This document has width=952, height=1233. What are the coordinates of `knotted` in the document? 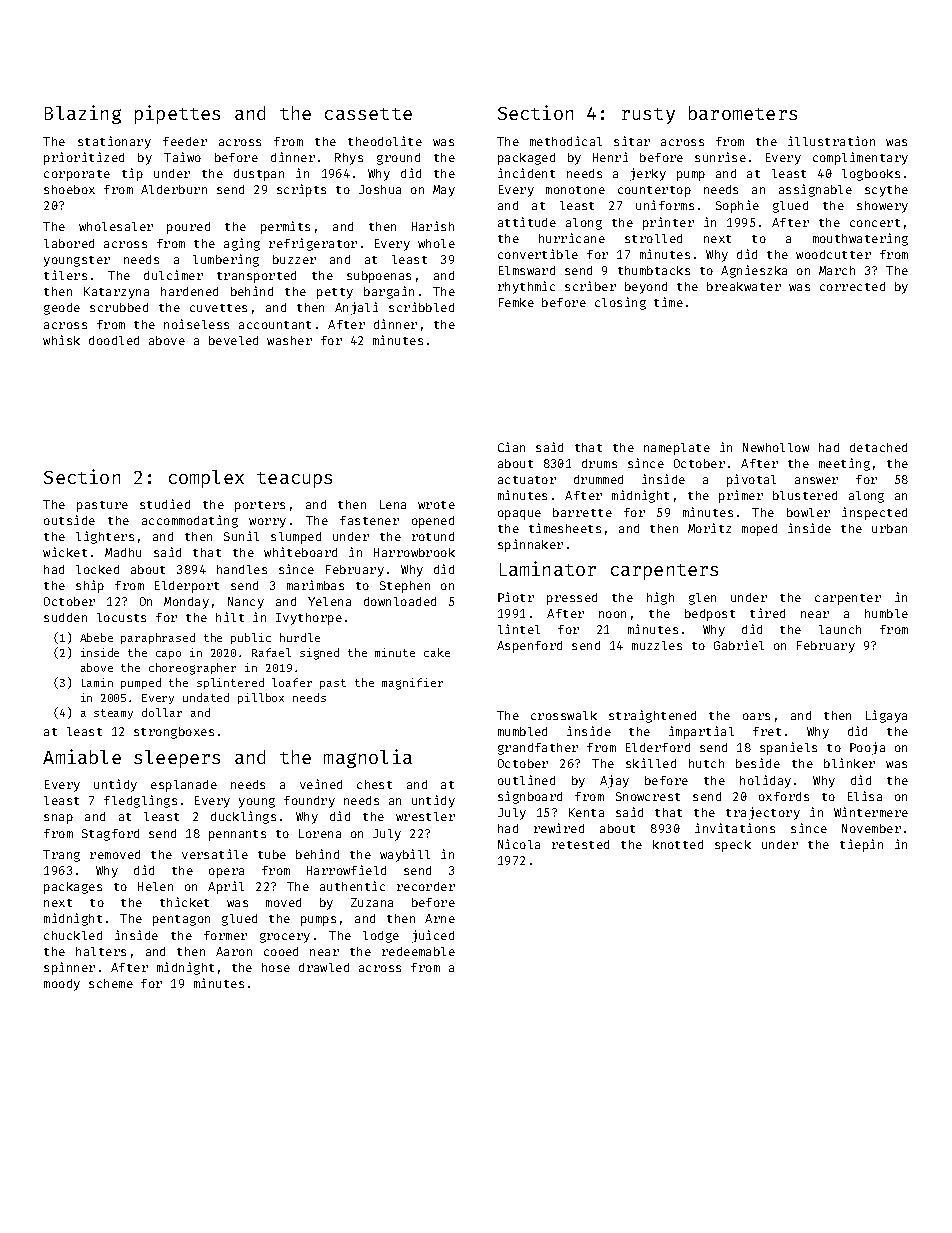 It's located at (678, 844).
